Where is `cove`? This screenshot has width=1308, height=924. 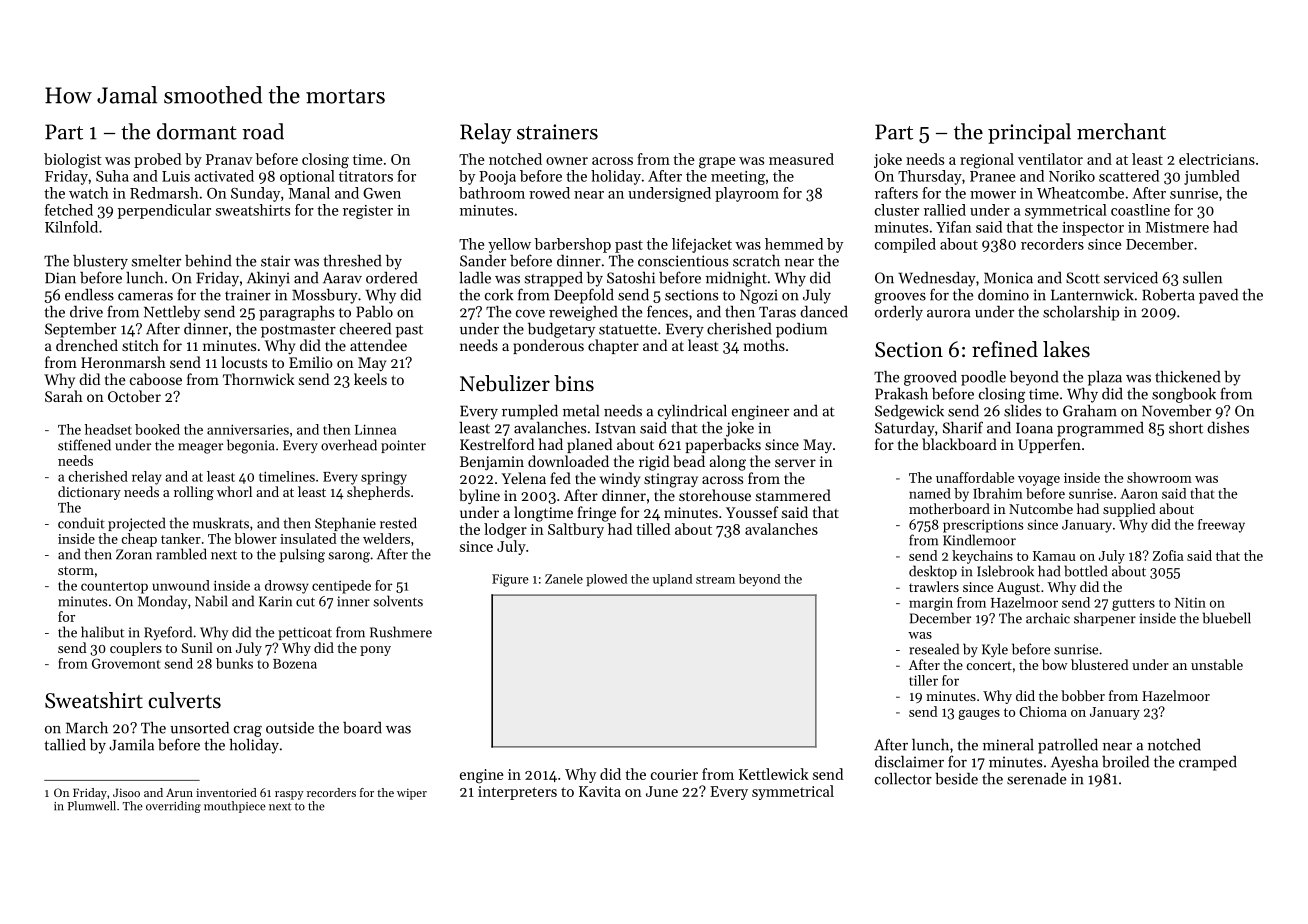 cove is located at coordinates (530, 314).
